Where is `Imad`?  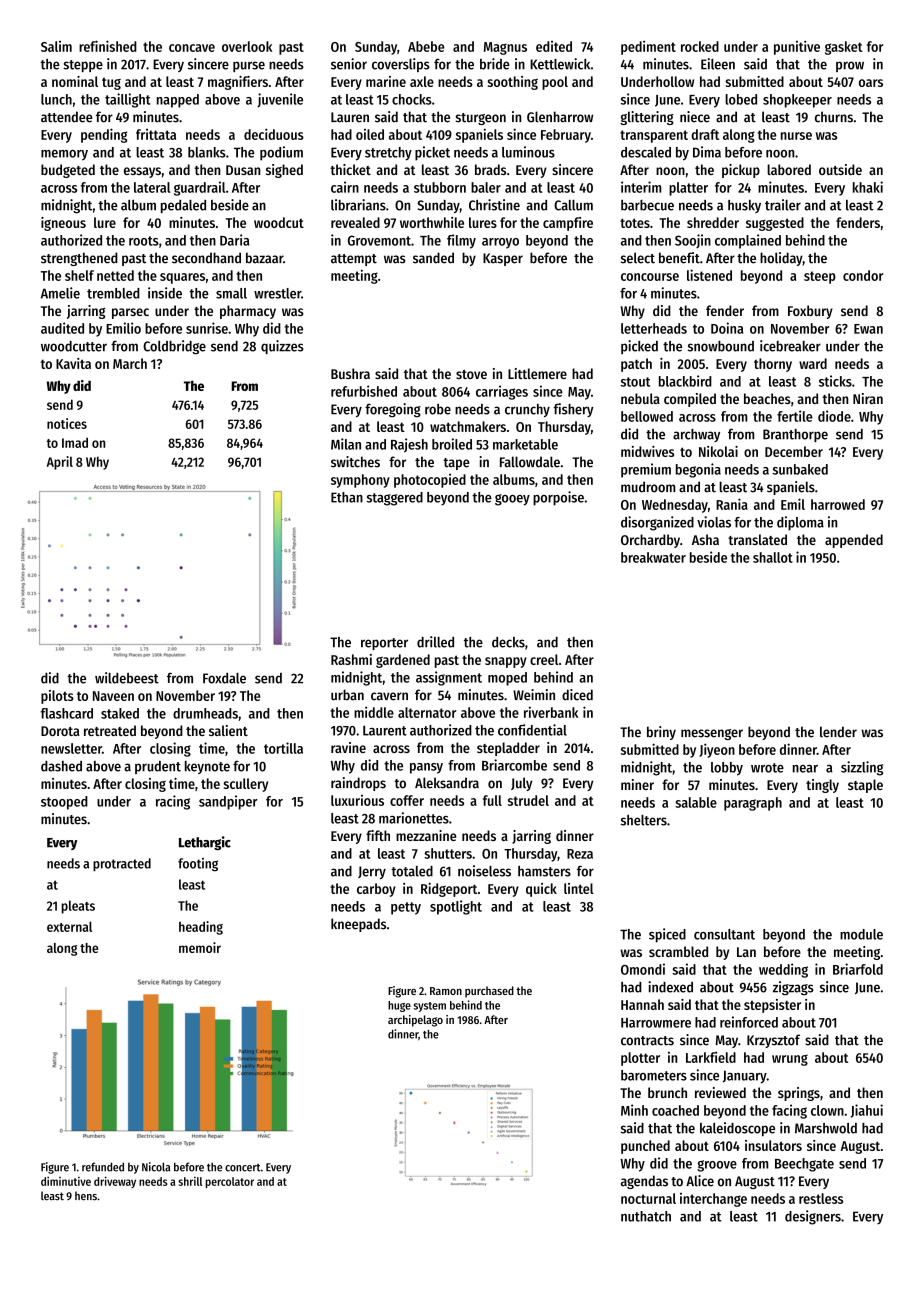
Imad is located at coordinates (75, 443).
